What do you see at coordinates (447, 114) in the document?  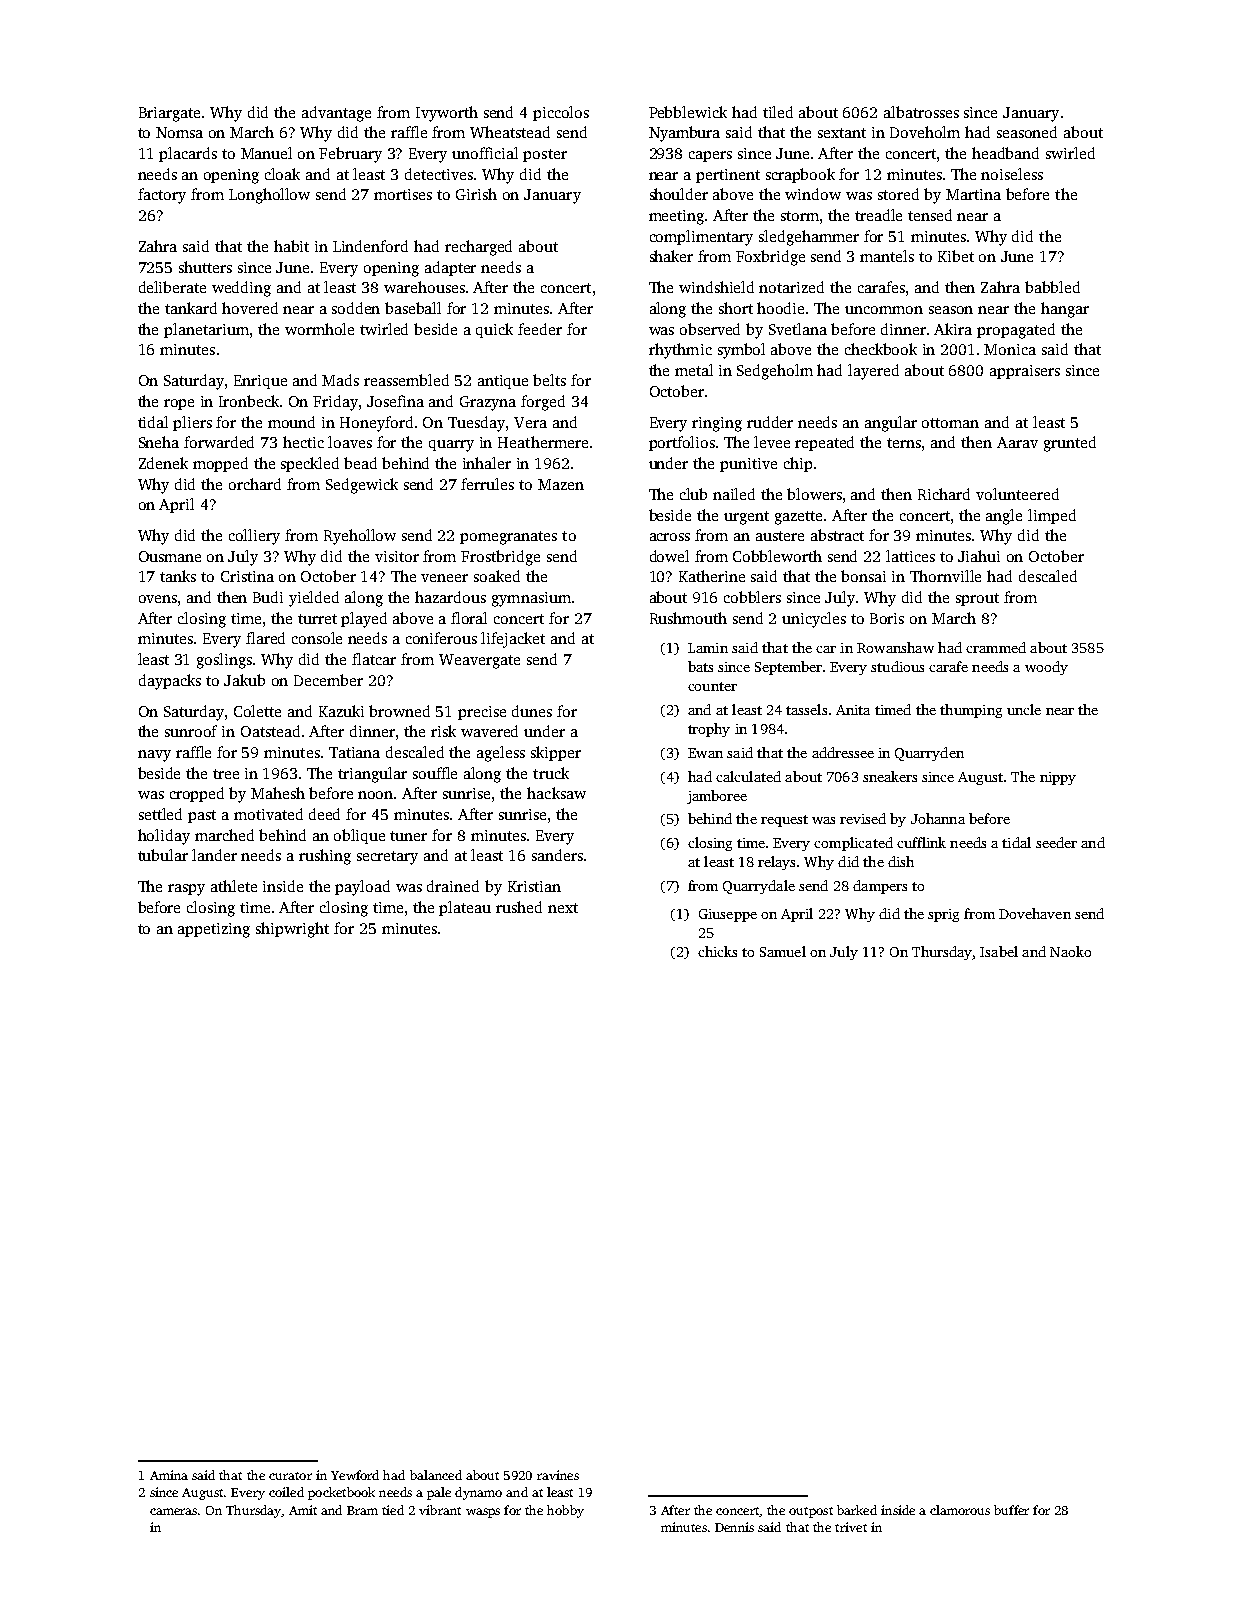 I see `Ivyworth` at bounding box center [447, 114].
